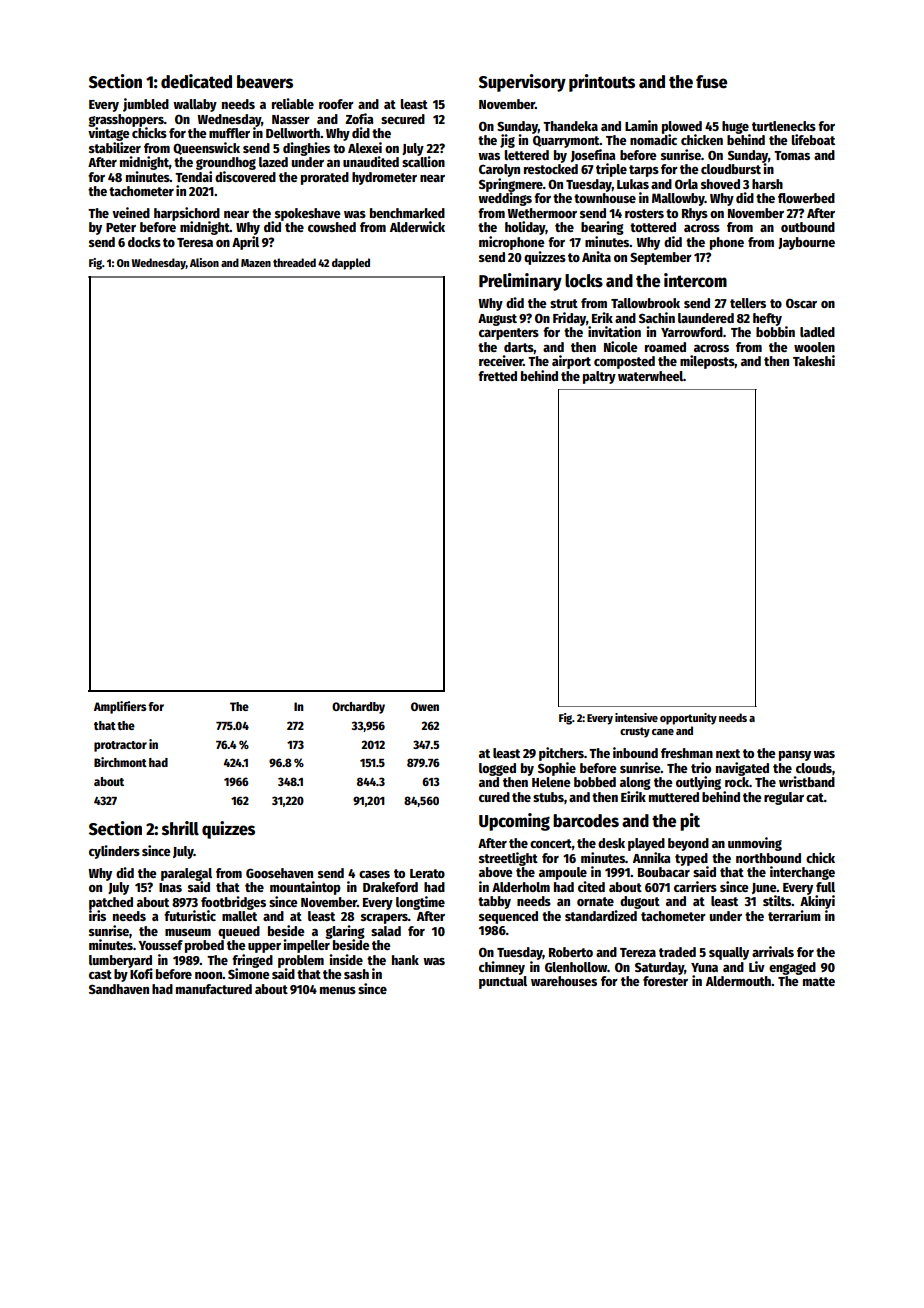  What do you see at coordinates (193, 176) in the screenshot?
I see `Tendai` at bounding box center [193, 176].
